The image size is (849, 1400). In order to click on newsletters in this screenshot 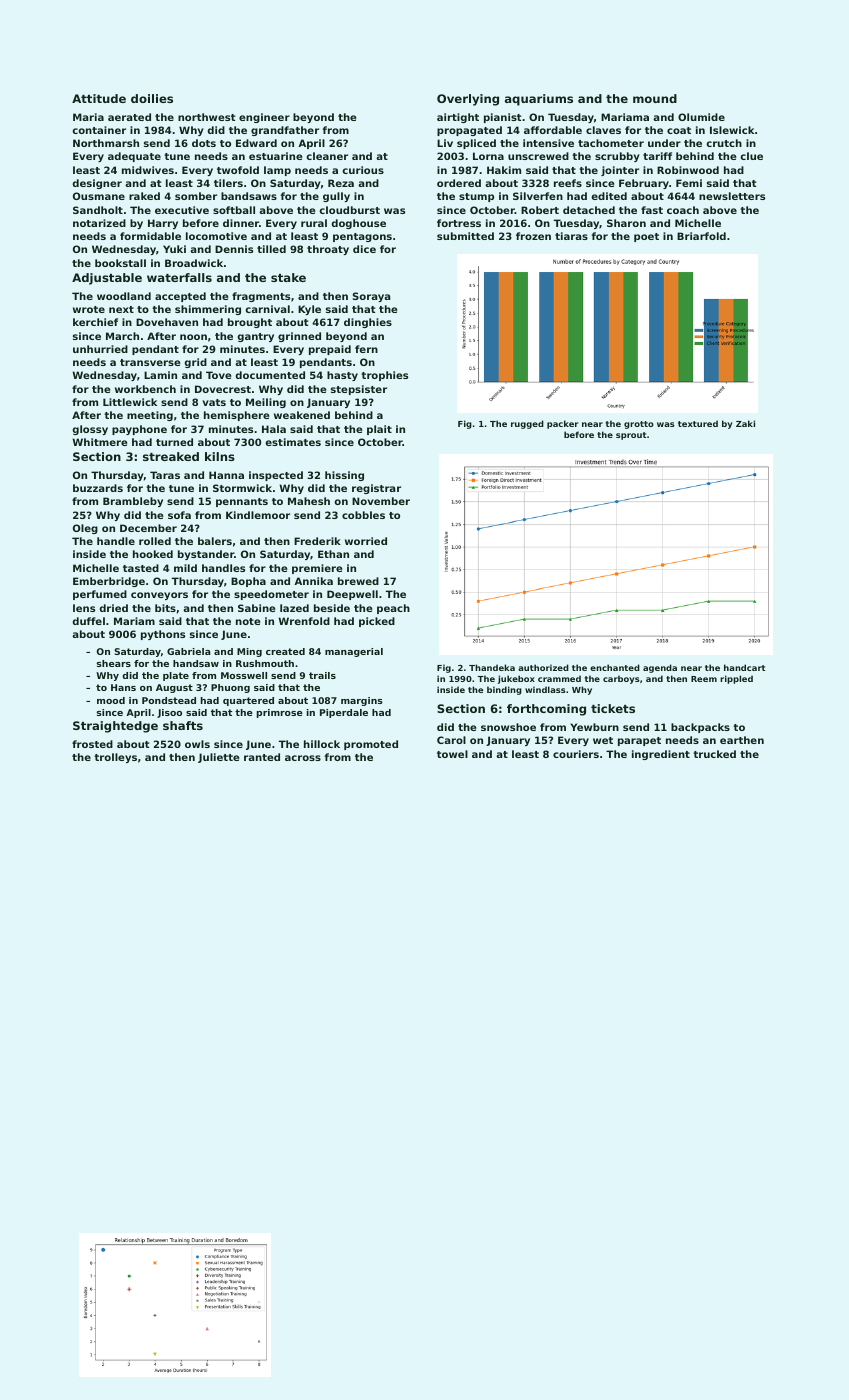, I will do `click(732, 196)`.
